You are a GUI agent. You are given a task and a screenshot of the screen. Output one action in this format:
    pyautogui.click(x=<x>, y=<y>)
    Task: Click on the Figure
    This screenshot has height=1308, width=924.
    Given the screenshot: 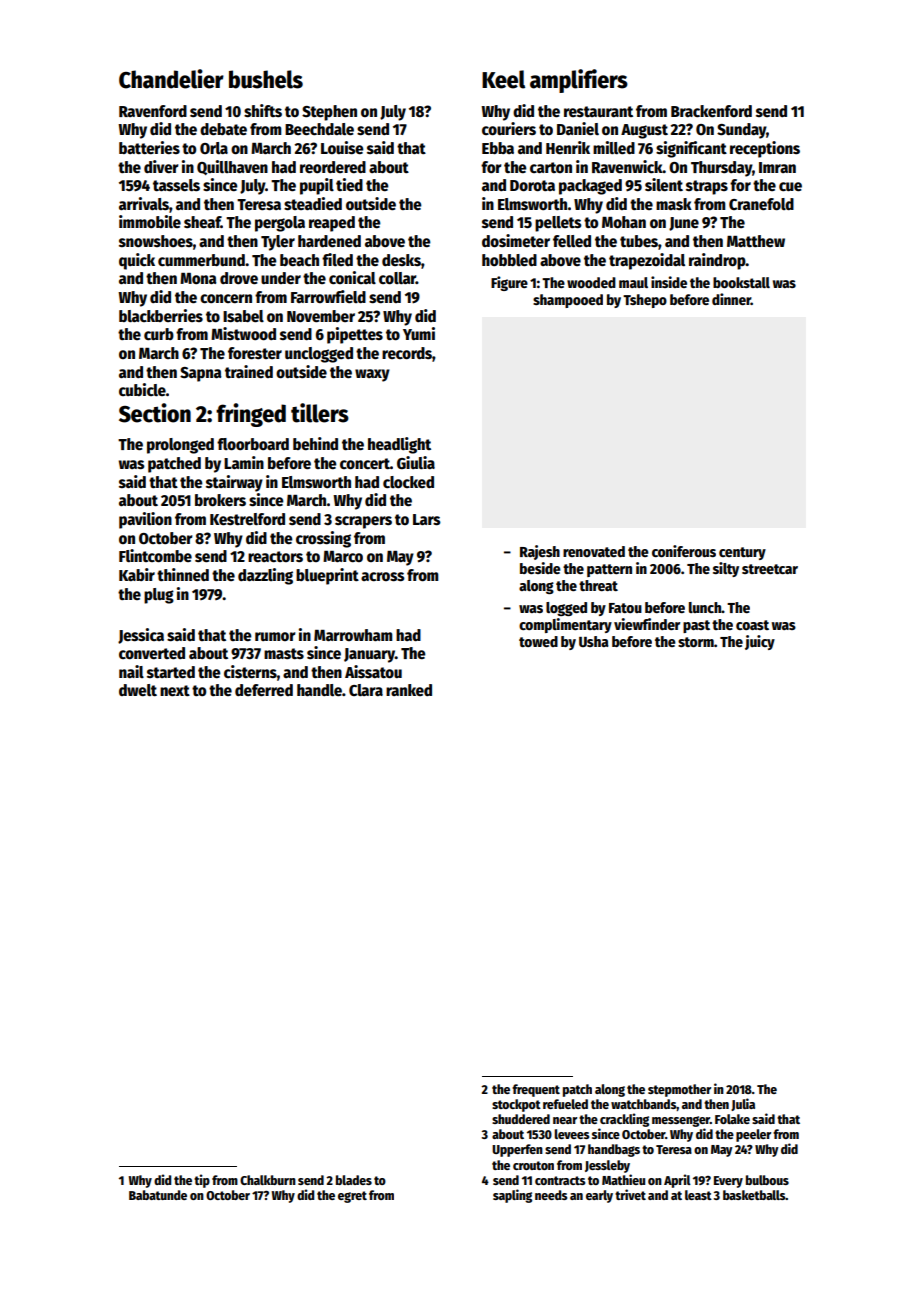 What is the action you would take?
    pyautogui.click(x=509, y=283)
